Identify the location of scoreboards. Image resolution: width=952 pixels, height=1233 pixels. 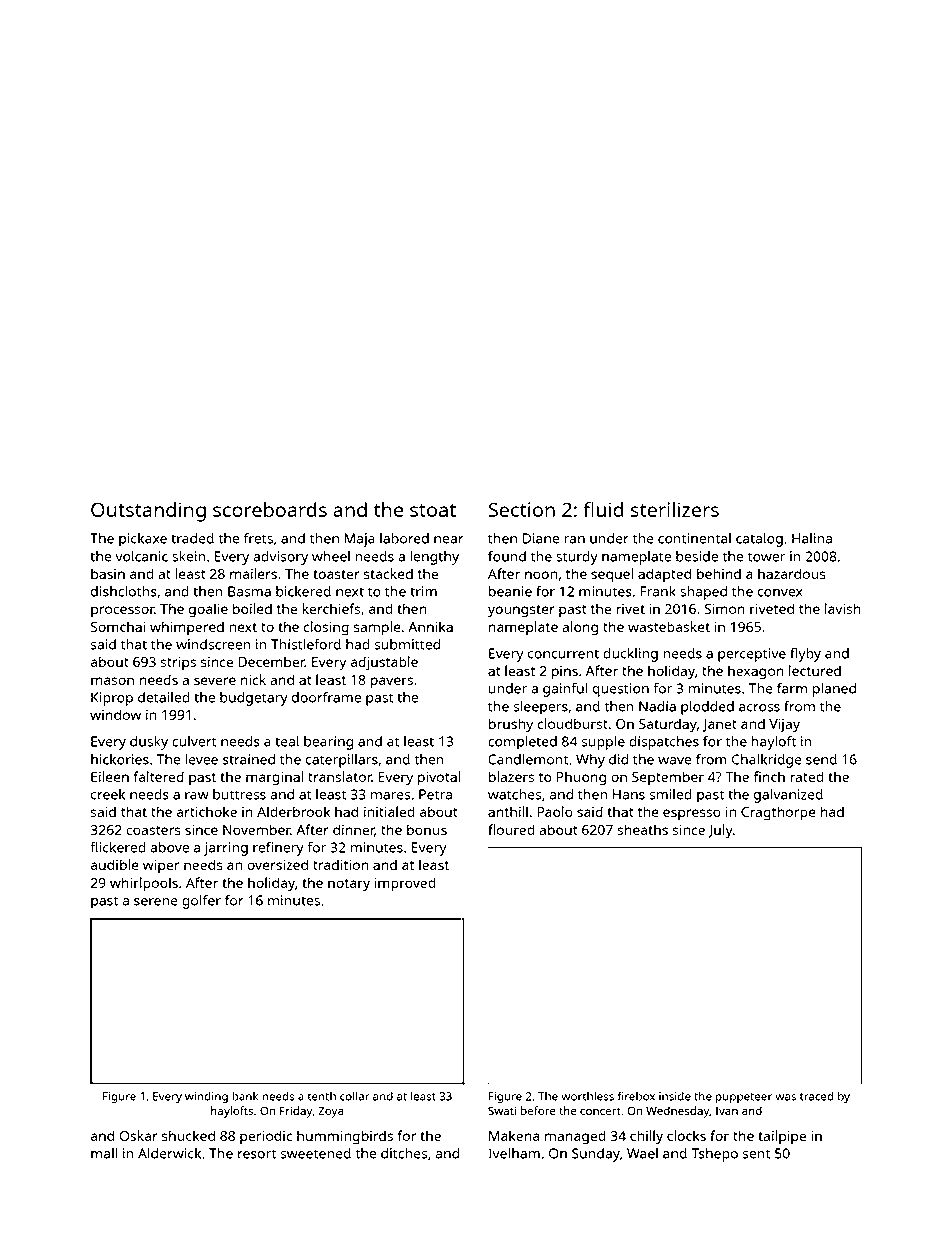
(270, 509).
